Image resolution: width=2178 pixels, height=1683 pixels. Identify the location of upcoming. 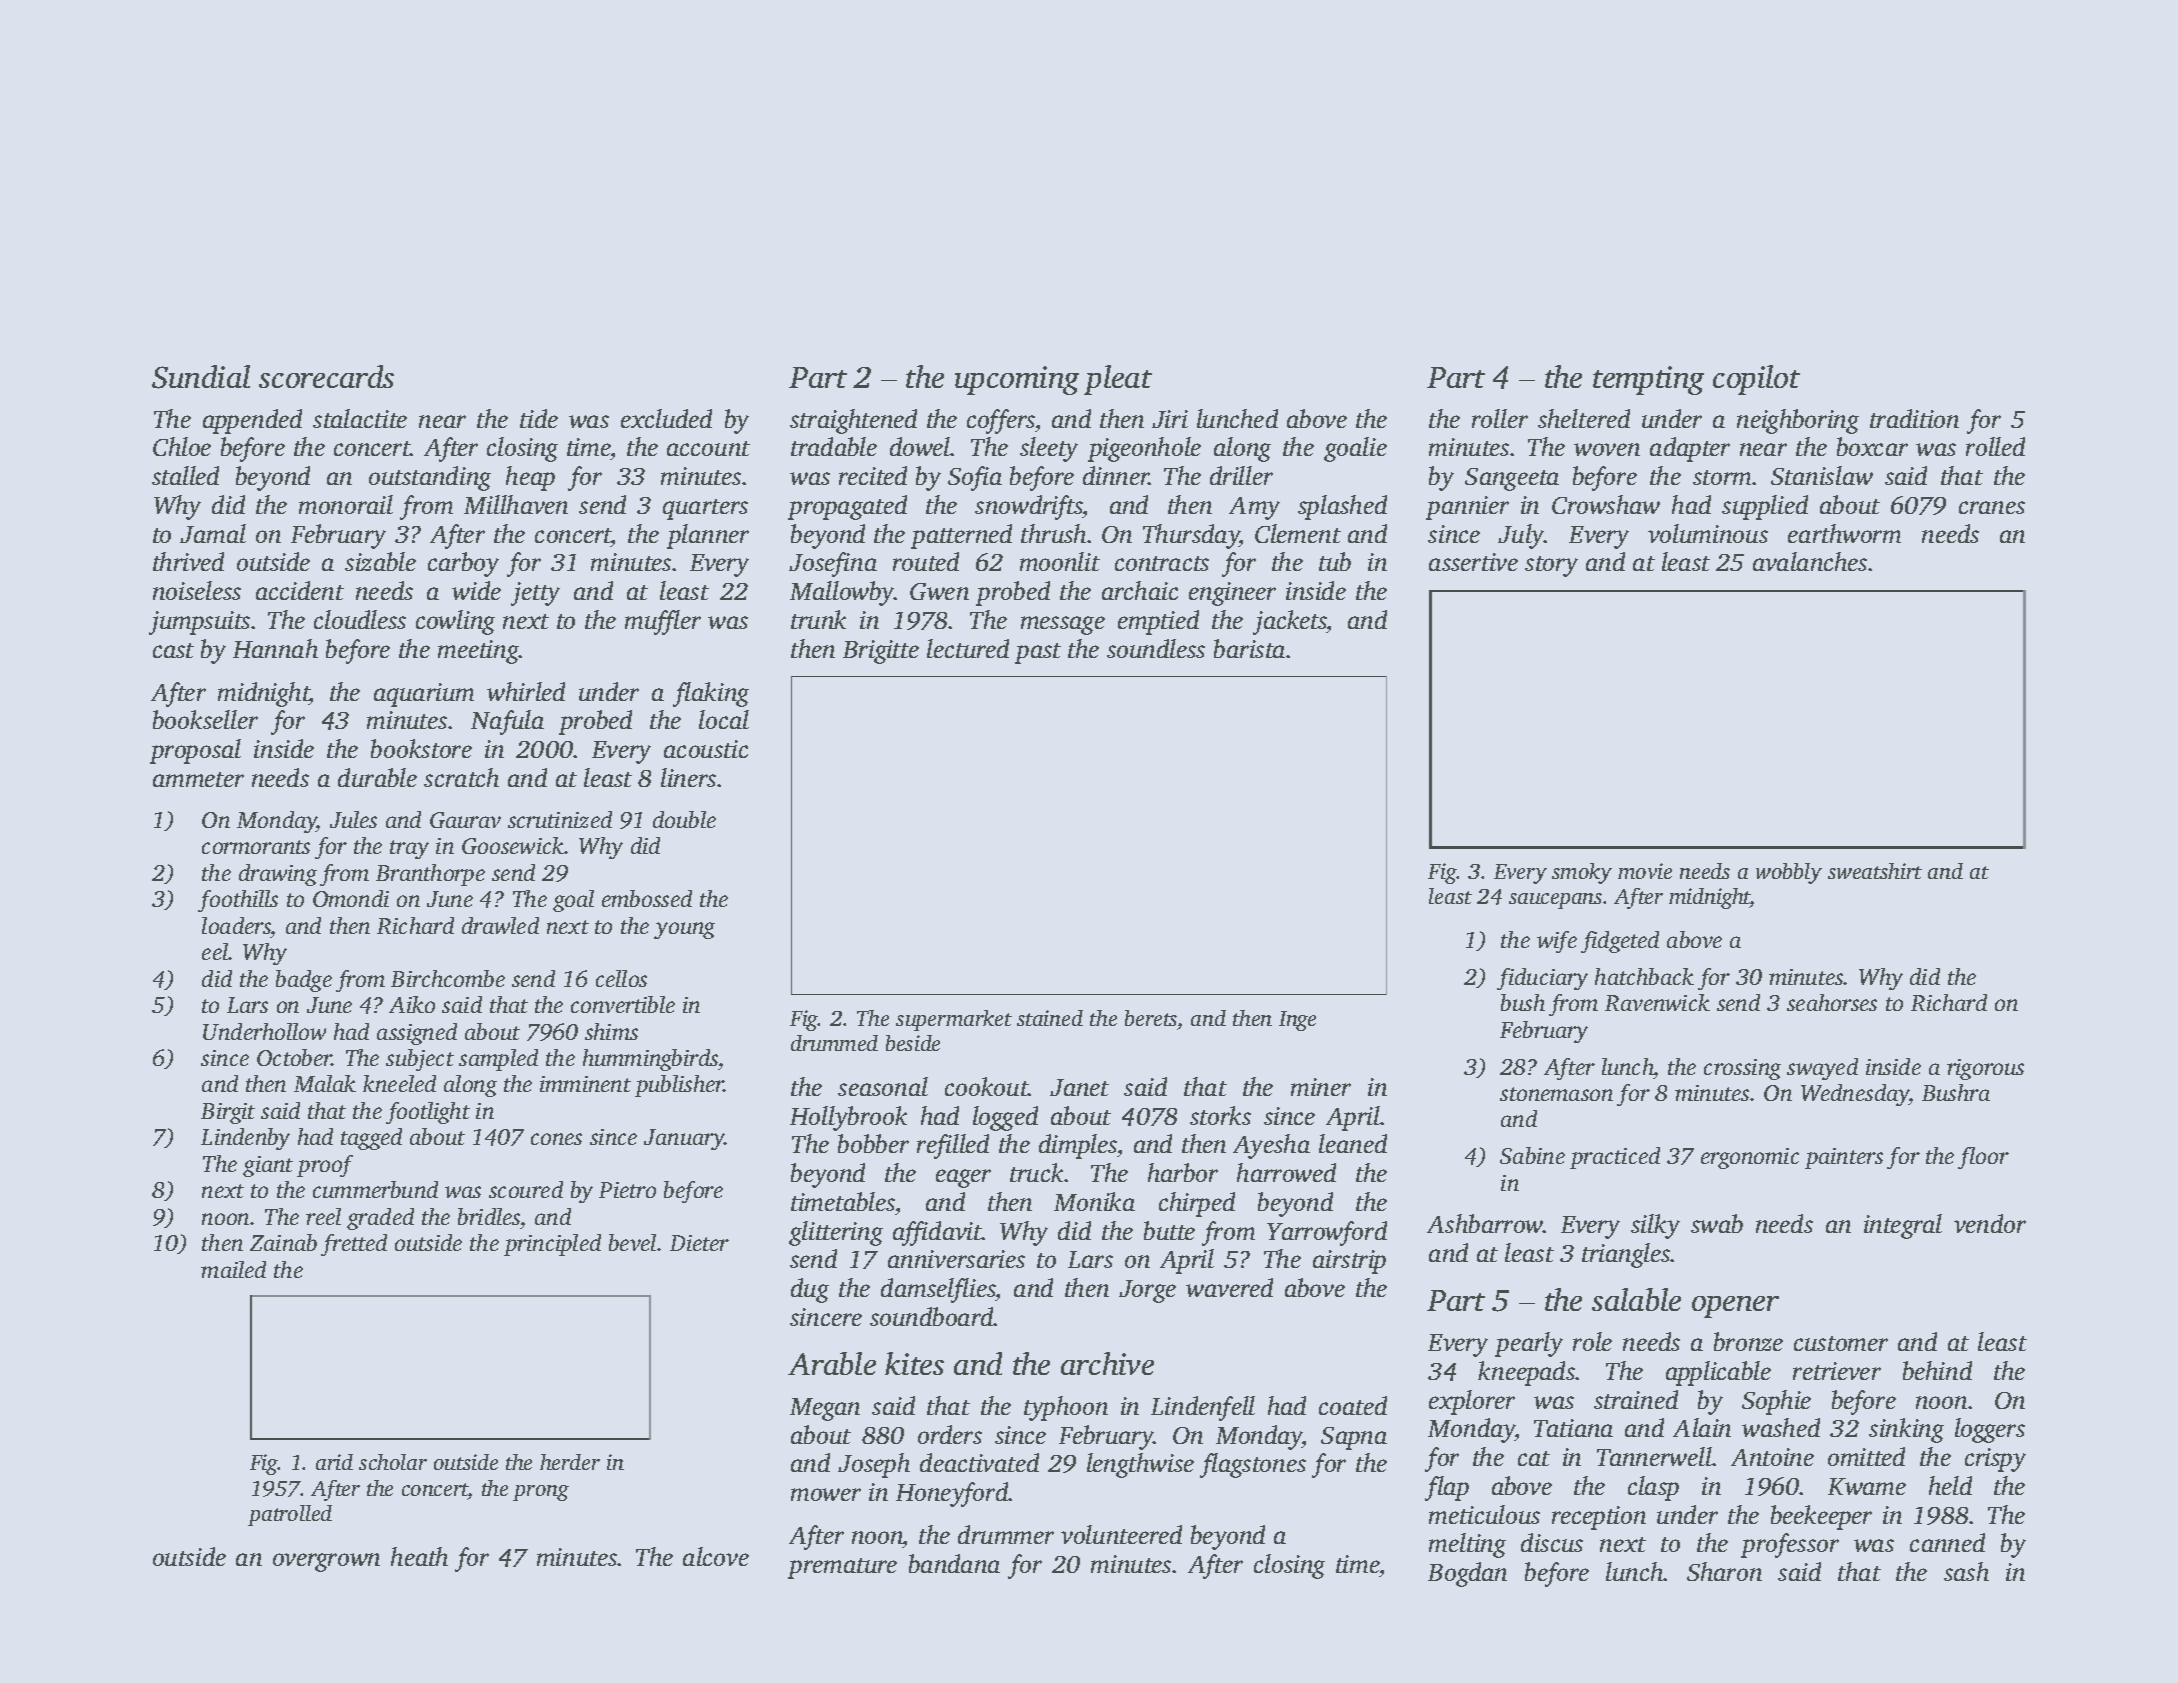
(1017, 380).
